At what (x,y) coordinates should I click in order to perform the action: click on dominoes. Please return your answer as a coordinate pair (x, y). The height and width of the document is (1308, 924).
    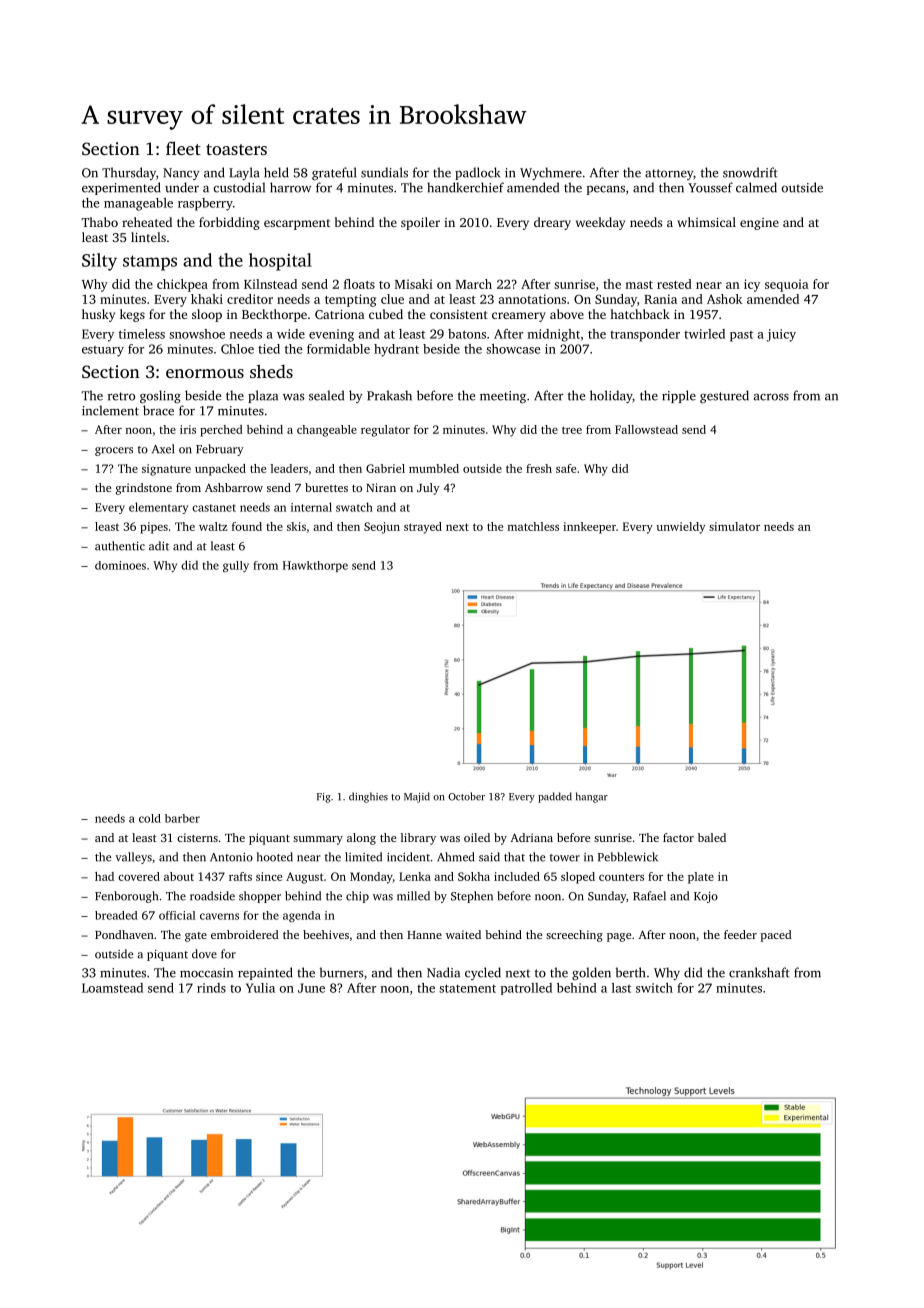
    Looking at the image, I should click on (120, 565).
